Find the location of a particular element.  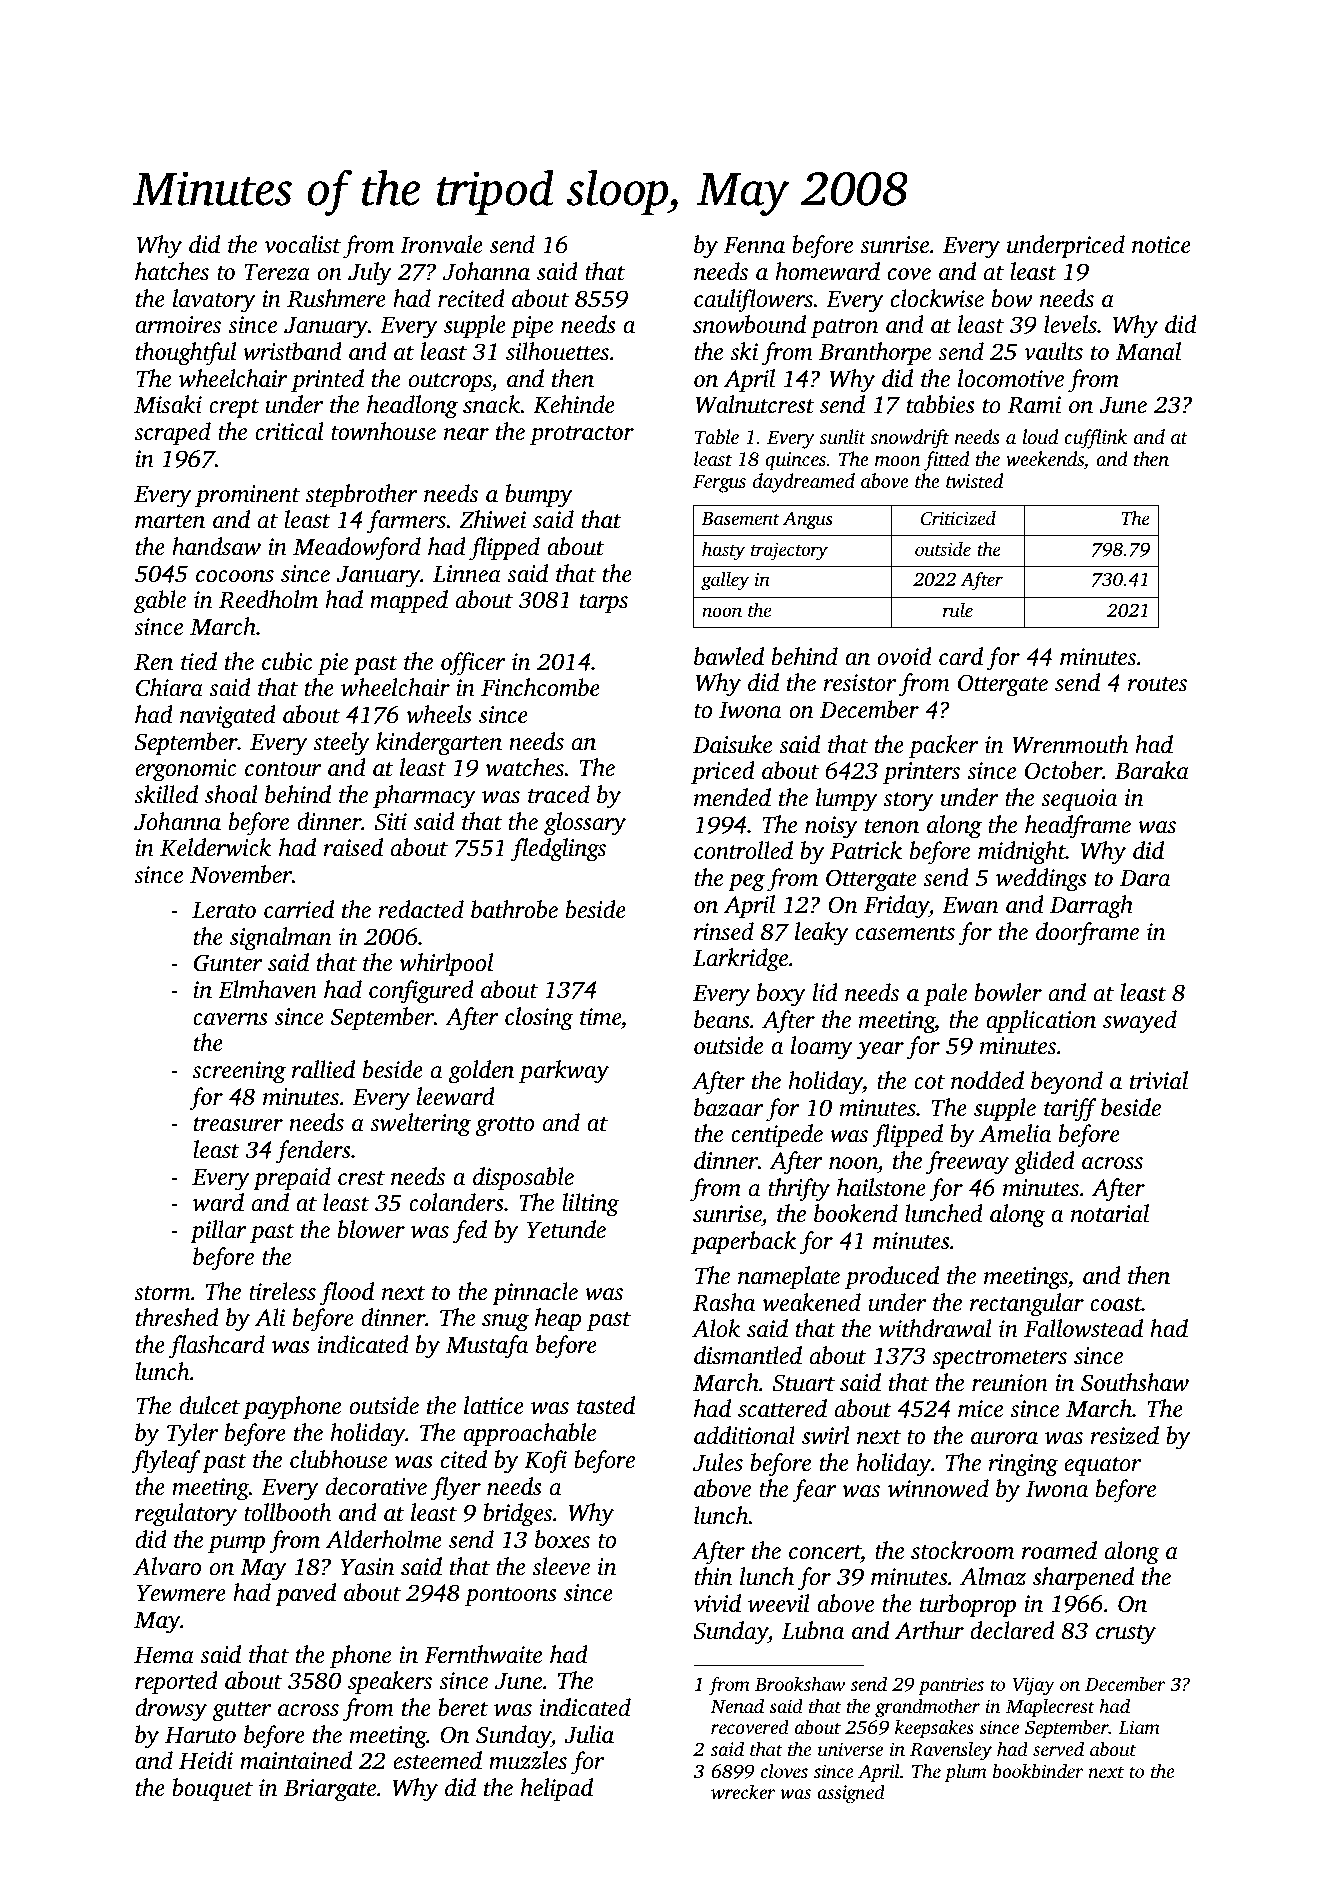

Hema is located at coordinates (164, 1655).
